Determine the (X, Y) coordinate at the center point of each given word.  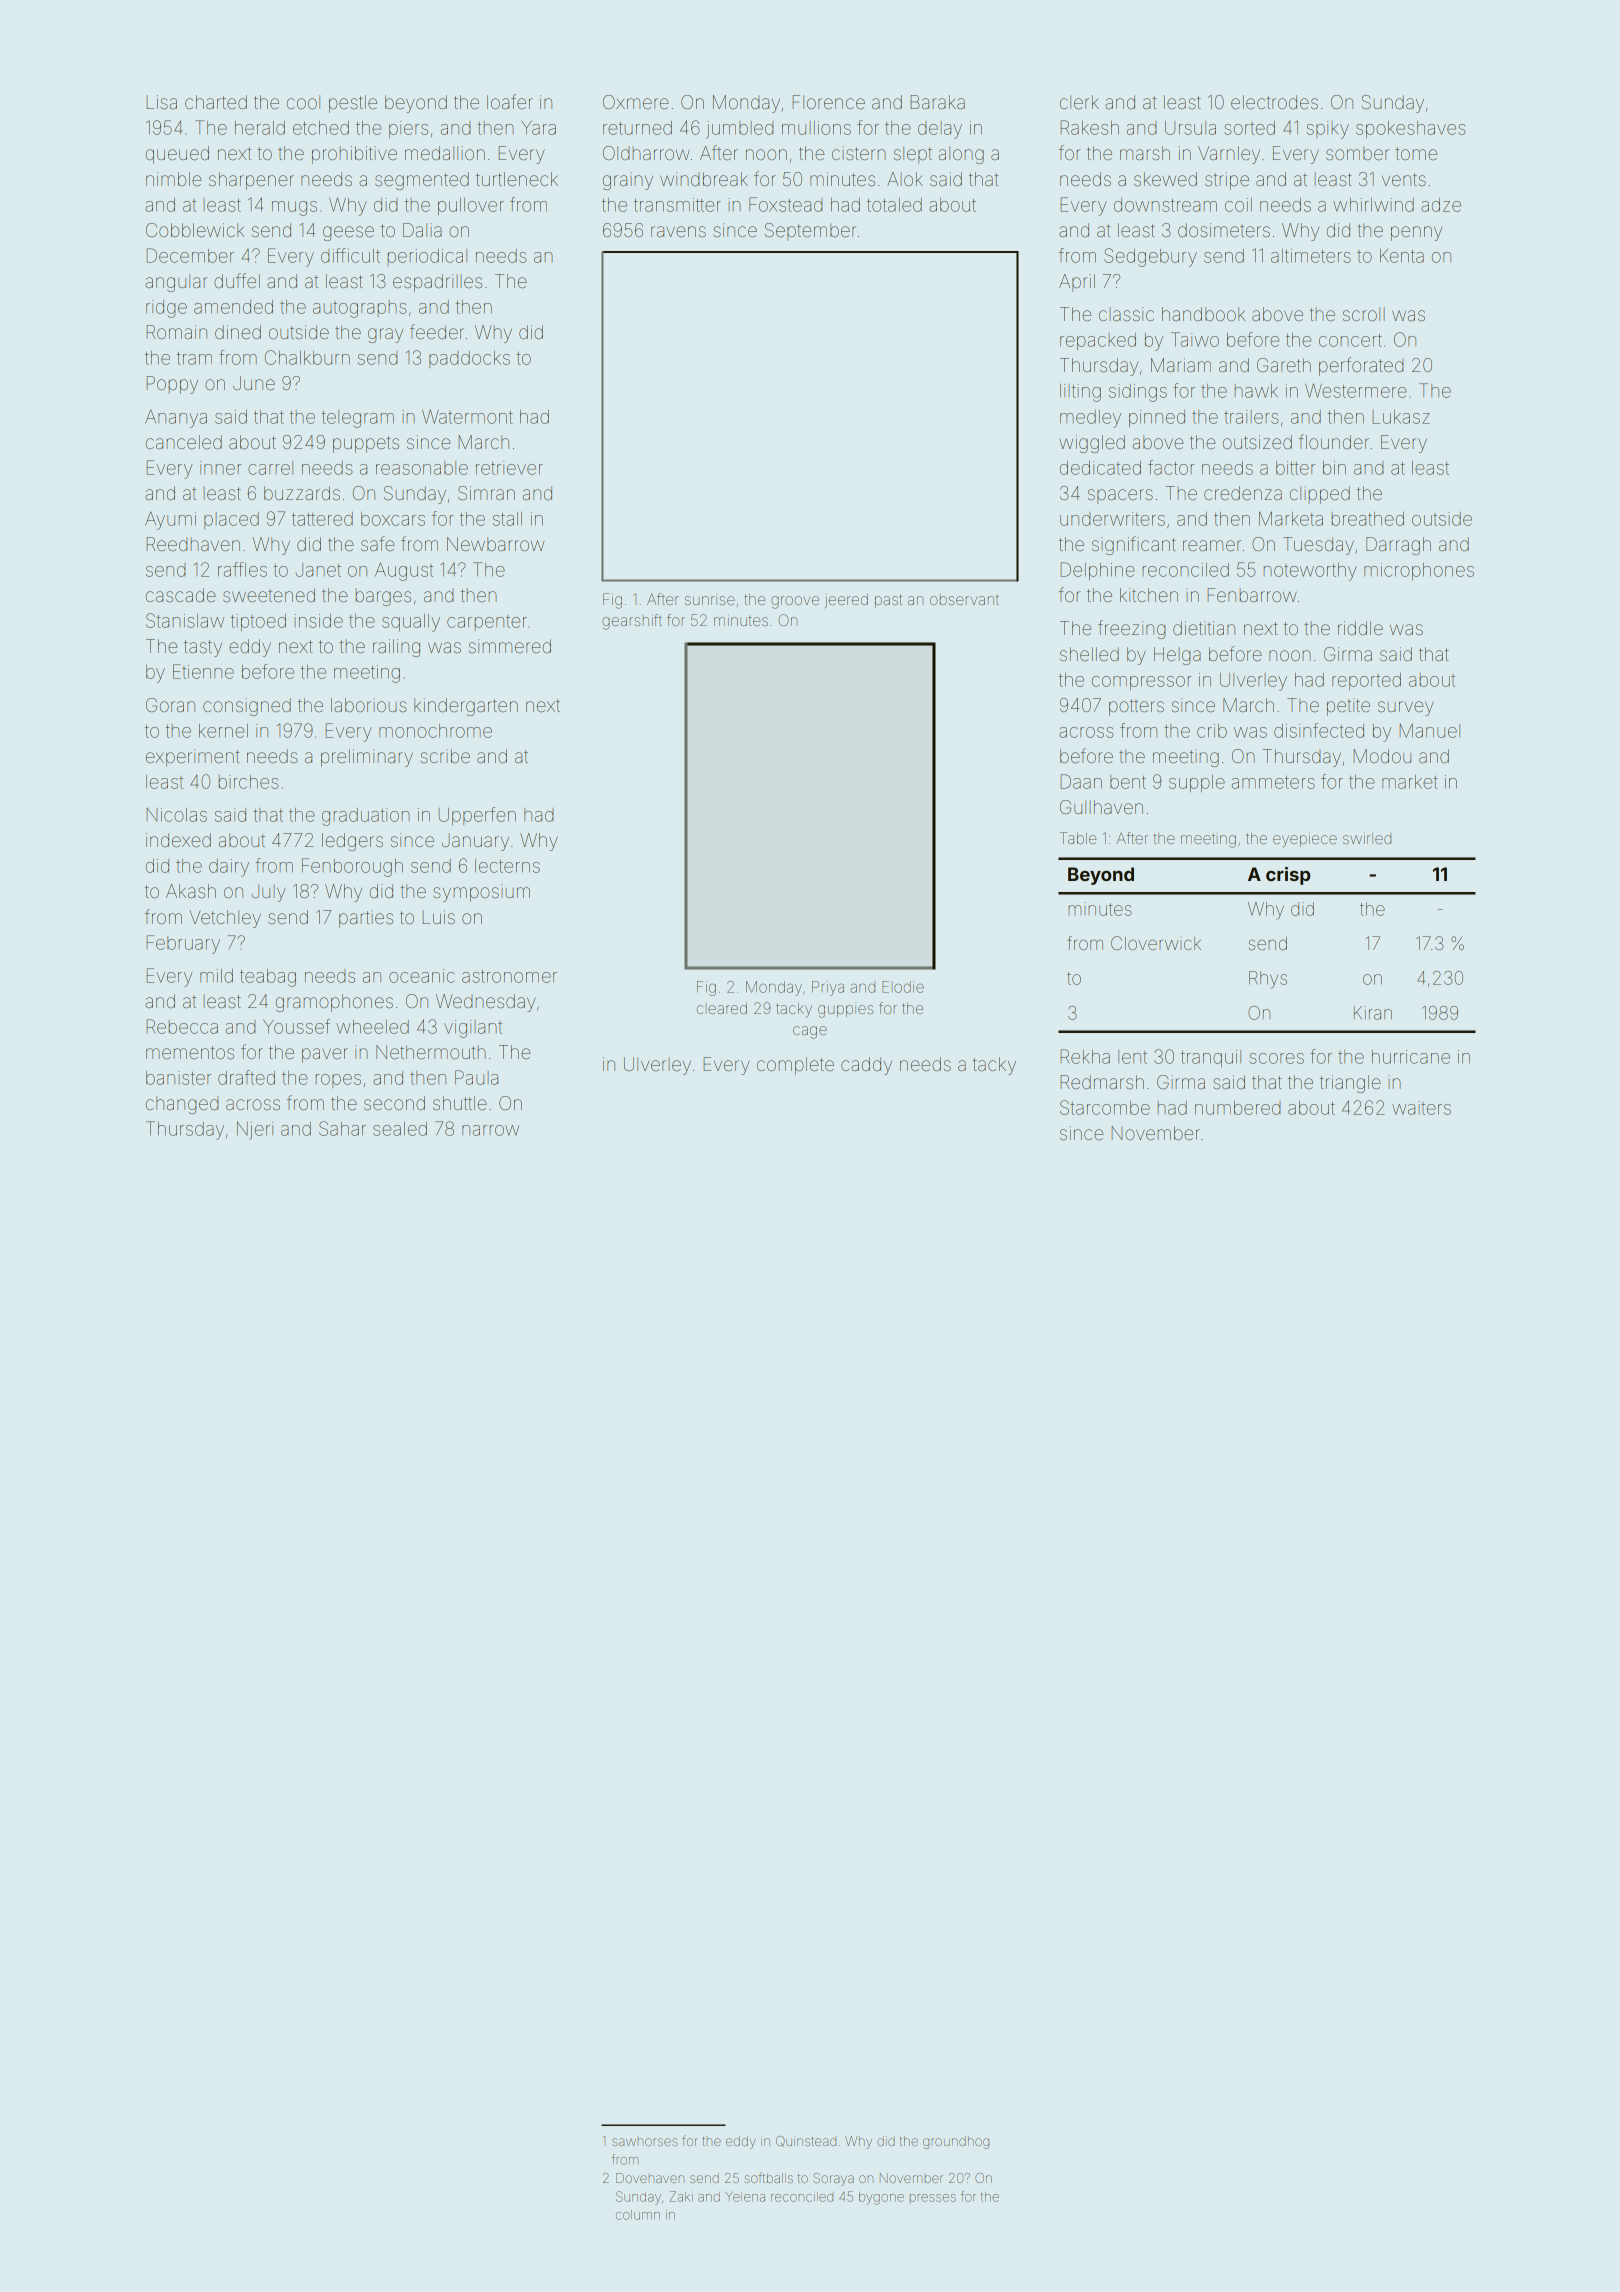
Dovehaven (650, 2178)
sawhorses (645, 2142)
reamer (1212, 545)
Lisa (162, 102)
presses (933, 2198)
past (888, 601)
